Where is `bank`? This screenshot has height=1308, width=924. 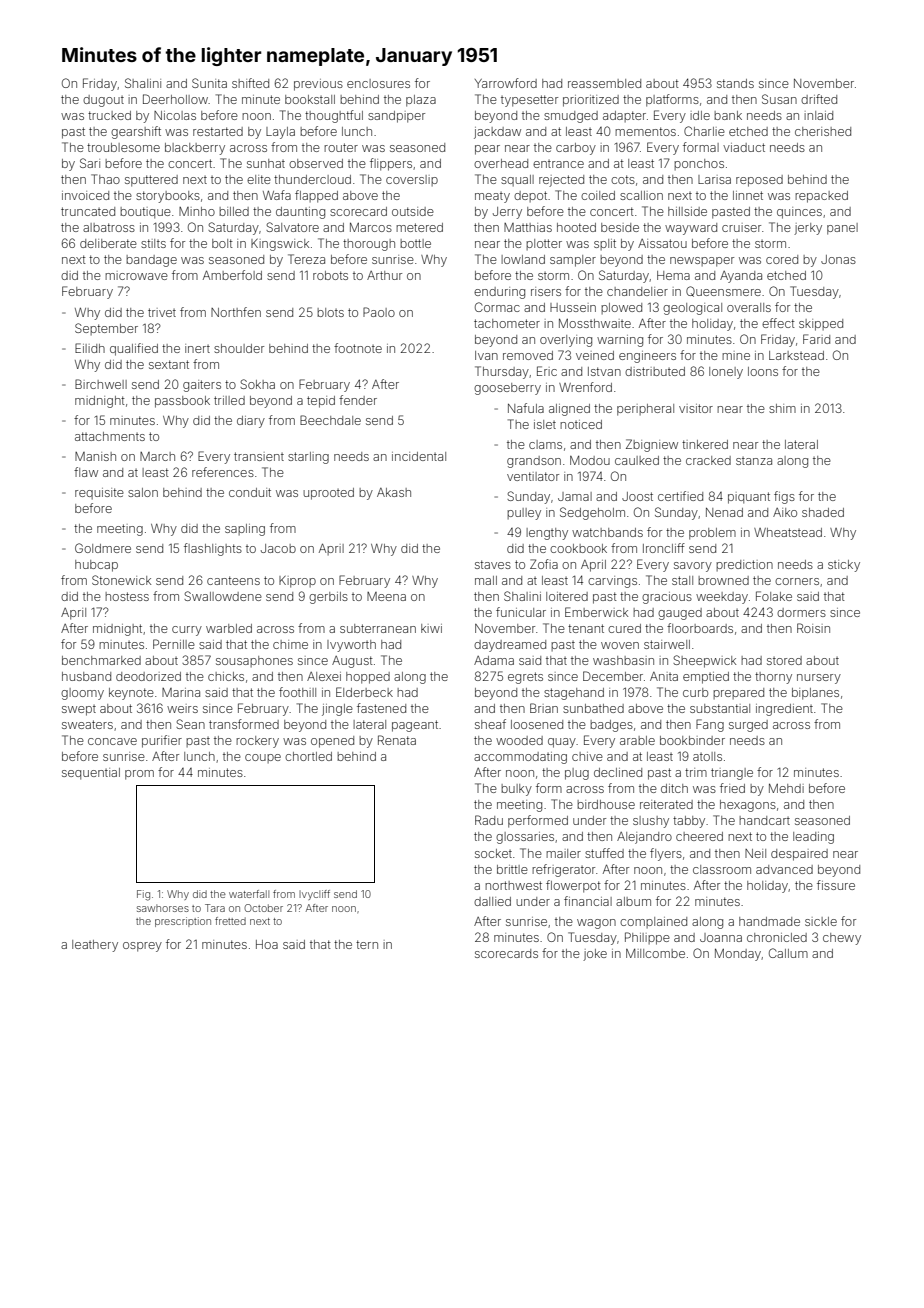 bank is located at coordinates (728, 115).
